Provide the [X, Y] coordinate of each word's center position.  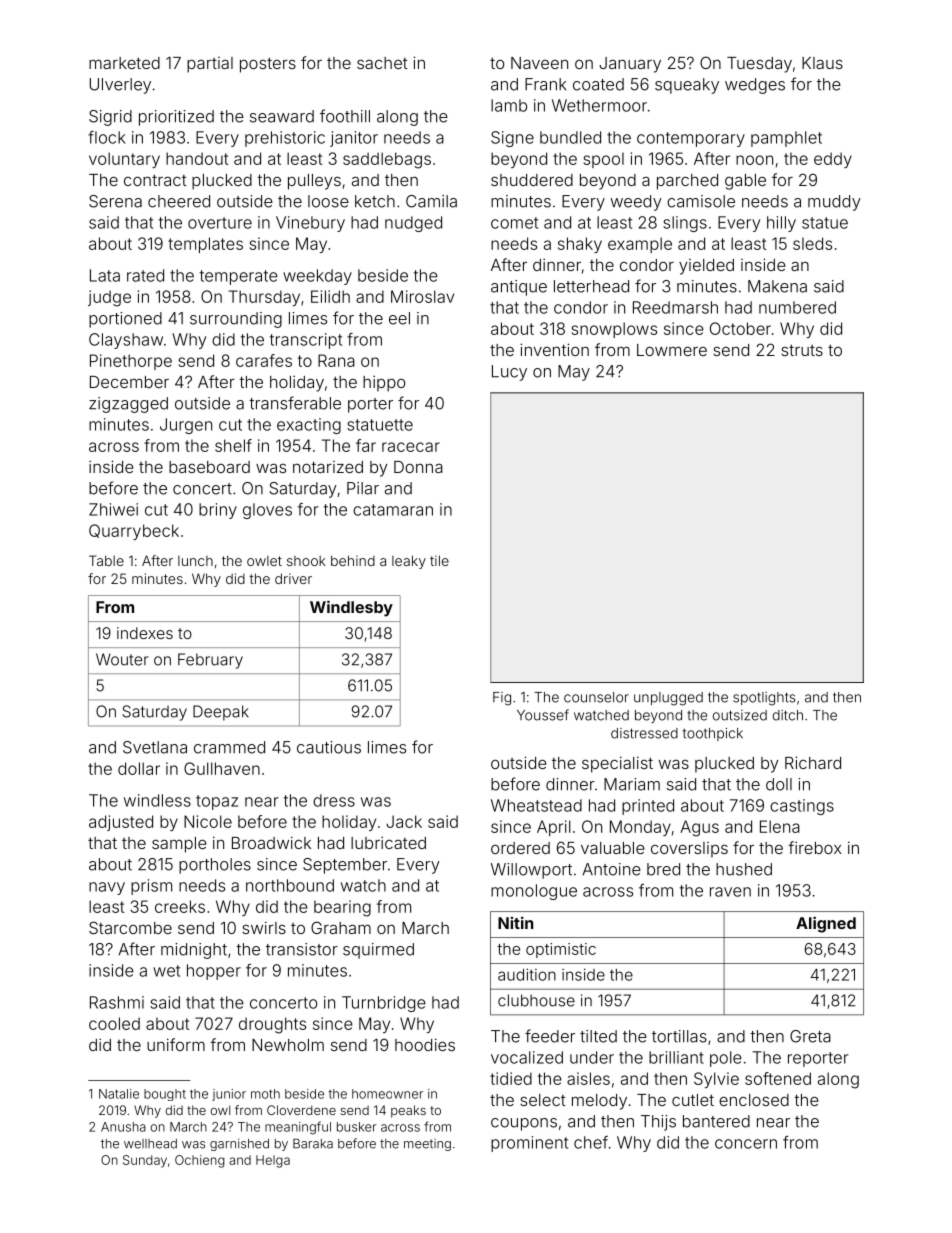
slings [685, 224]
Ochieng [200, 1161]
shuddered [532, 180]
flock [107, 137]
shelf [233, 445]
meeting [427, 1145]
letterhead [591, 286]
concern [746, 1144]
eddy [833, 160]
